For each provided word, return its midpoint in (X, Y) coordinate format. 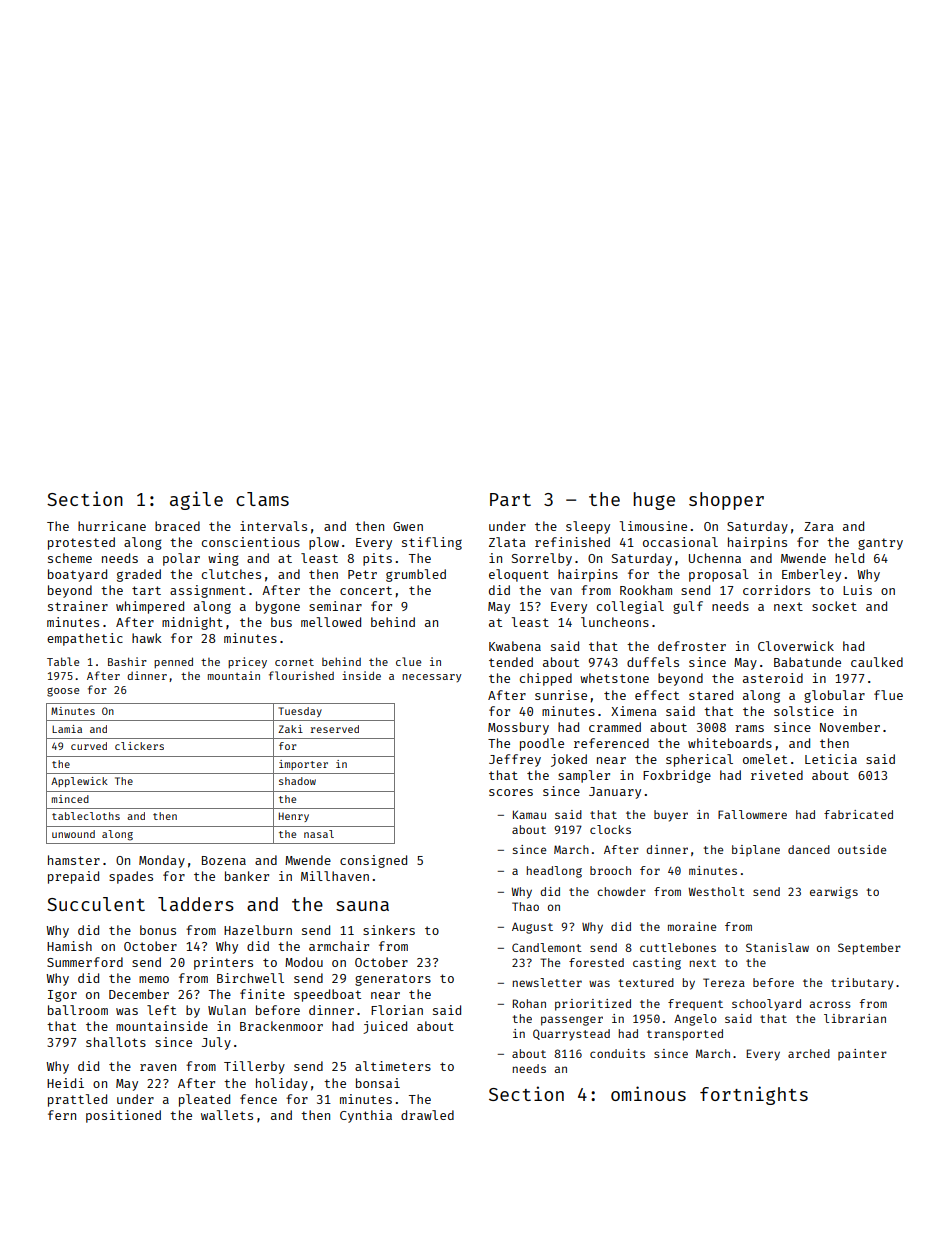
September (869, 949)
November (850, 727)
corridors (776, 590)
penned (173, 662)
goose (63, 692)
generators (393, 980)
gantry (880, 544)
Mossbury (518, 728)
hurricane (112, 526)
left (161, 1010)
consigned (373, 861)
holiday (282, 1084)
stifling (432, 543)
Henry (294, 817)
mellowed (331, 622)
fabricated (858, 814)
